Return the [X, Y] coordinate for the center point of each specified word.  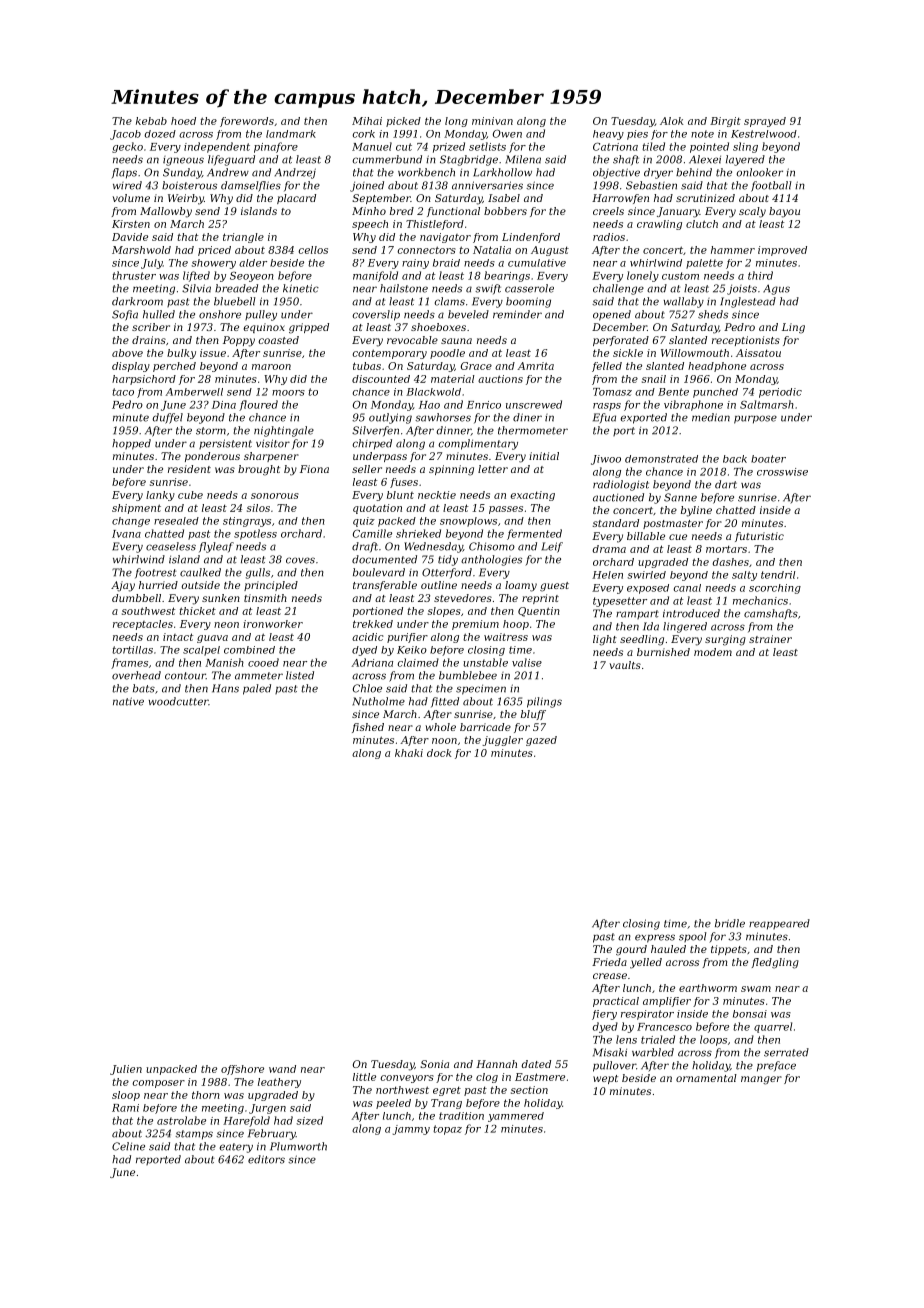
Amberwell [194, 392]
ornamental [706, 1078]
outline [439, 585]
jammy [411, 1130]
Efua [604, 418]
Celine [128, 1146]
